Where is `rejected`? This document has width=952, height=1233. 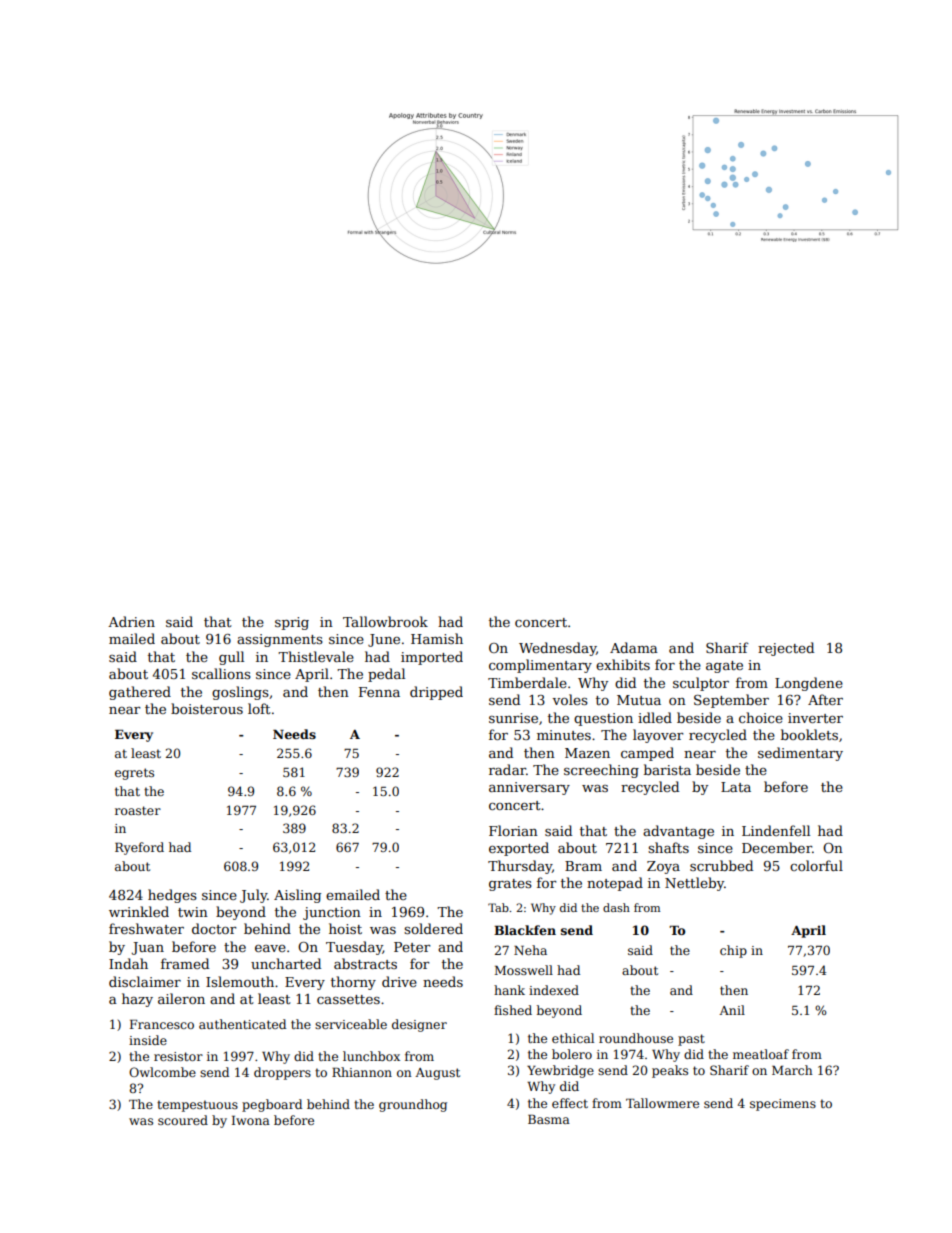 rejected is located at coordinates (786, 649).
